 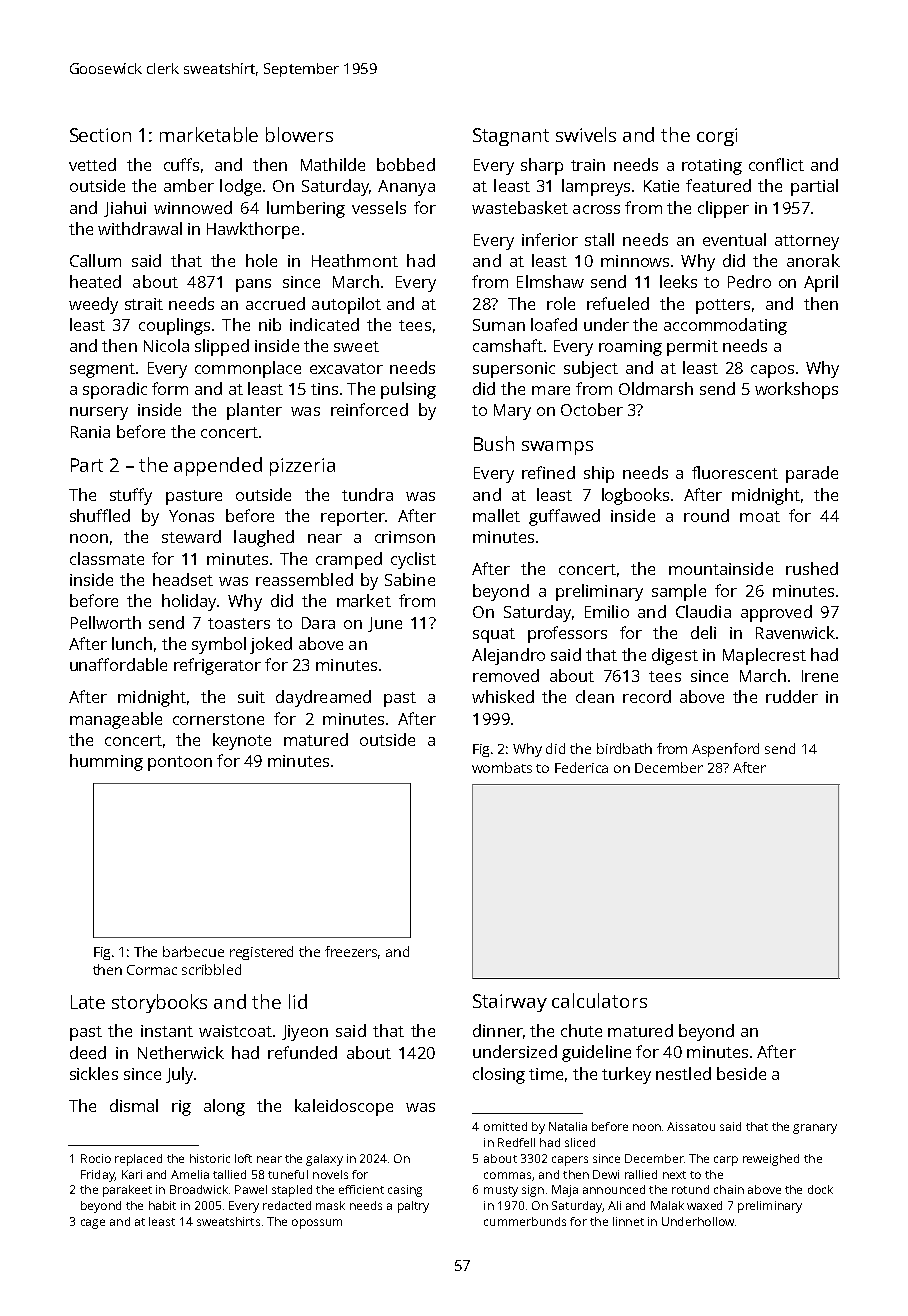 I want to click on barbecue, so click(x=193, y=951).
